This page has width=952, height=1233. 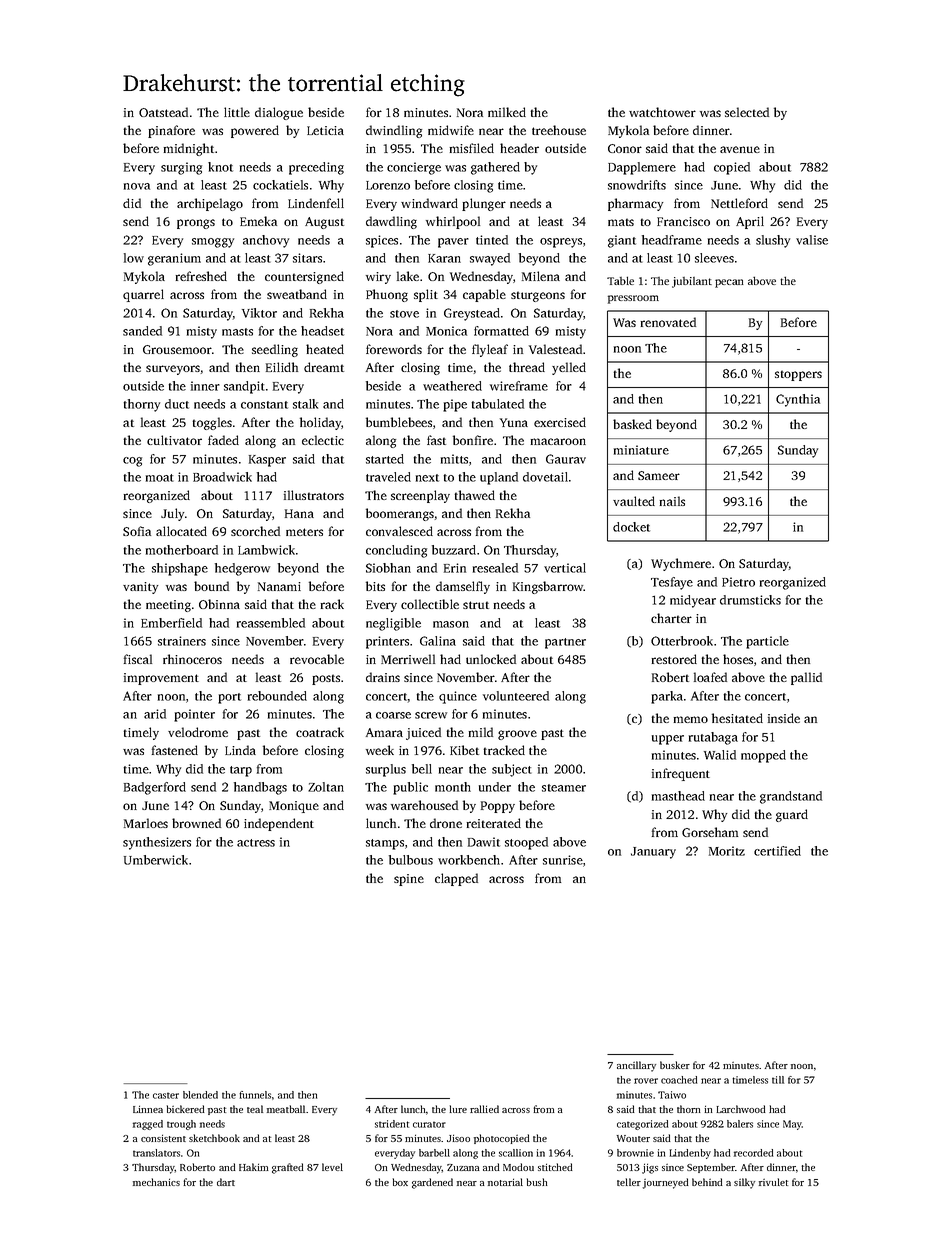 I want to click on selected, so click(x=747, y=112).
